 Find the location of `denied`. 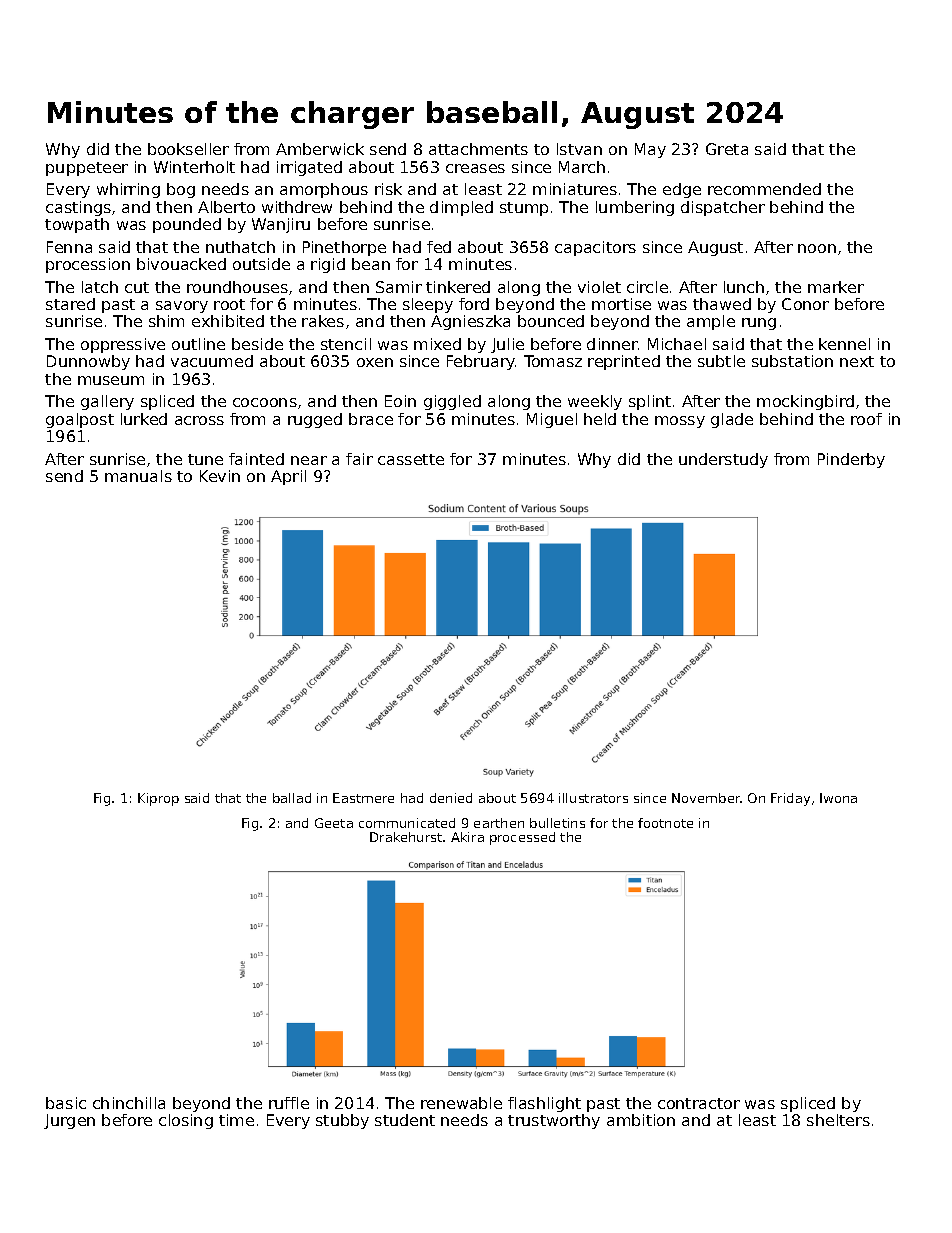

denied is located at coordinates (451, 798).
